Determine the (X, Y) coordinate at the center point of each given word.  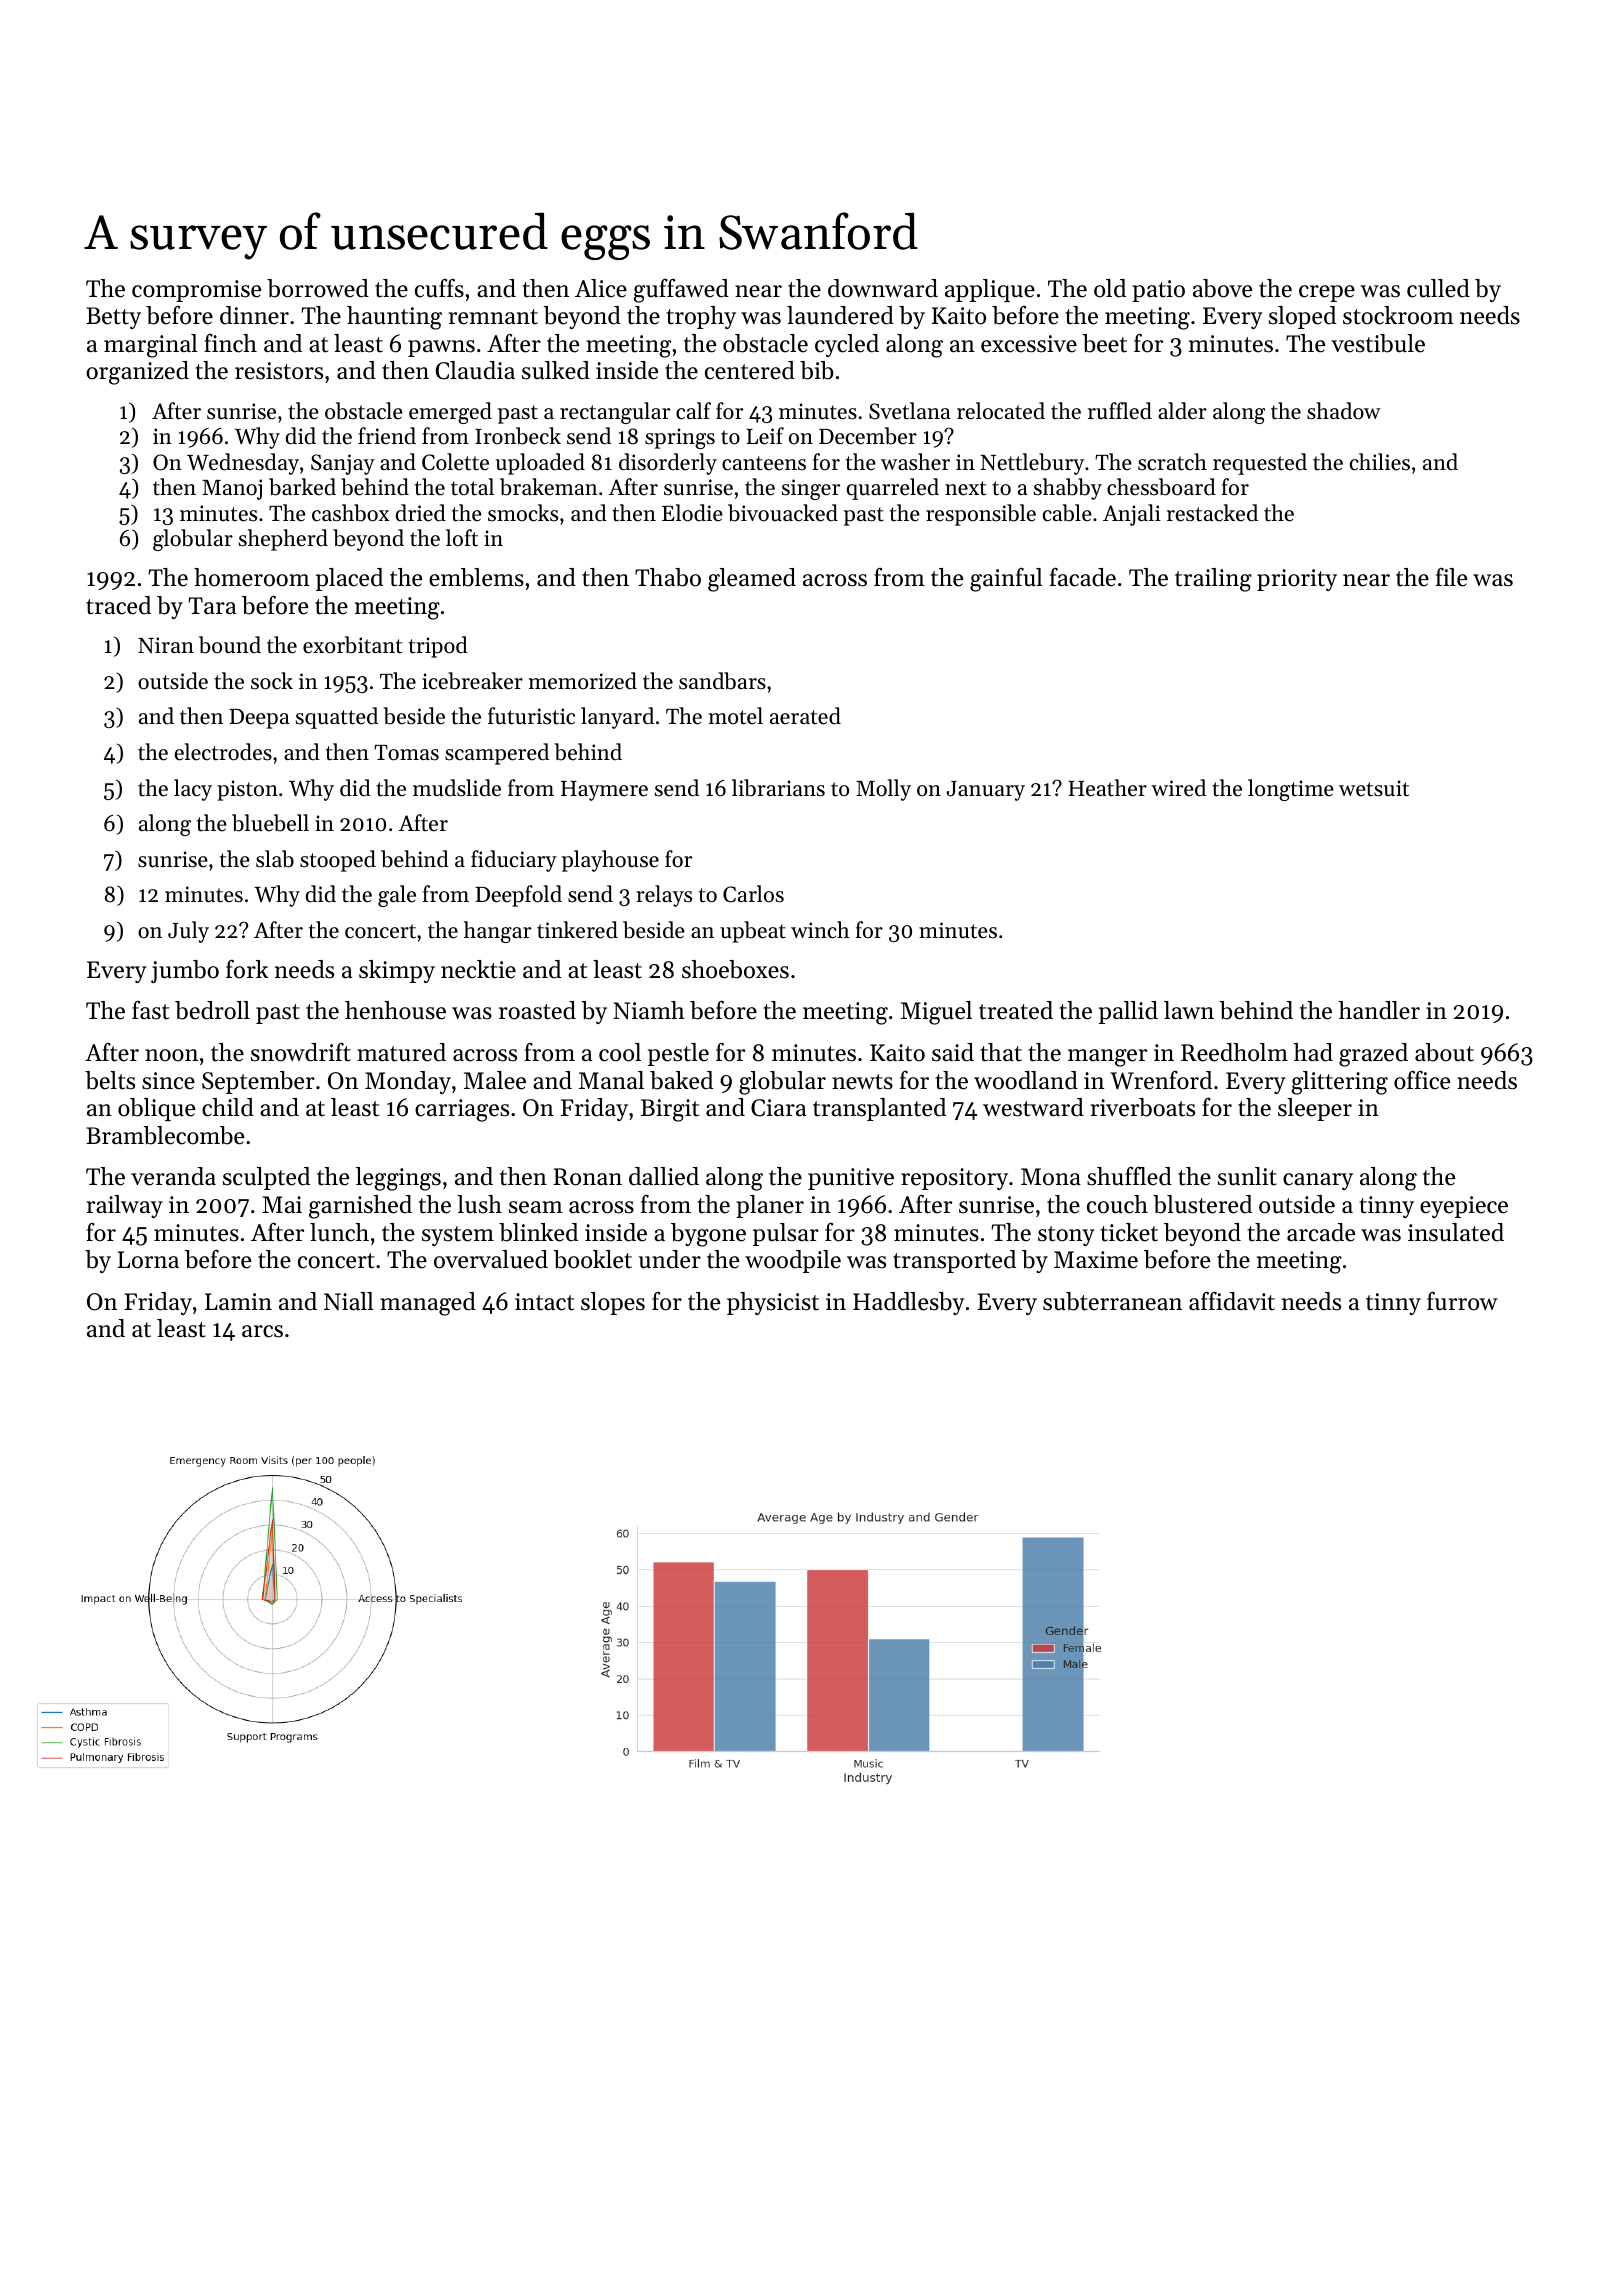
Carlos (753, 894)
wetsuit (1374, 788)
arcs (262, 1331)
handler (1379, 1010)
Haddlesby (909, 1303)
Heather (1107, 788)
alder (1182, 411)
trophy (701, 317)
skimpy (397, 971)
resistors (279, 371)
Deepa (259, 719)
